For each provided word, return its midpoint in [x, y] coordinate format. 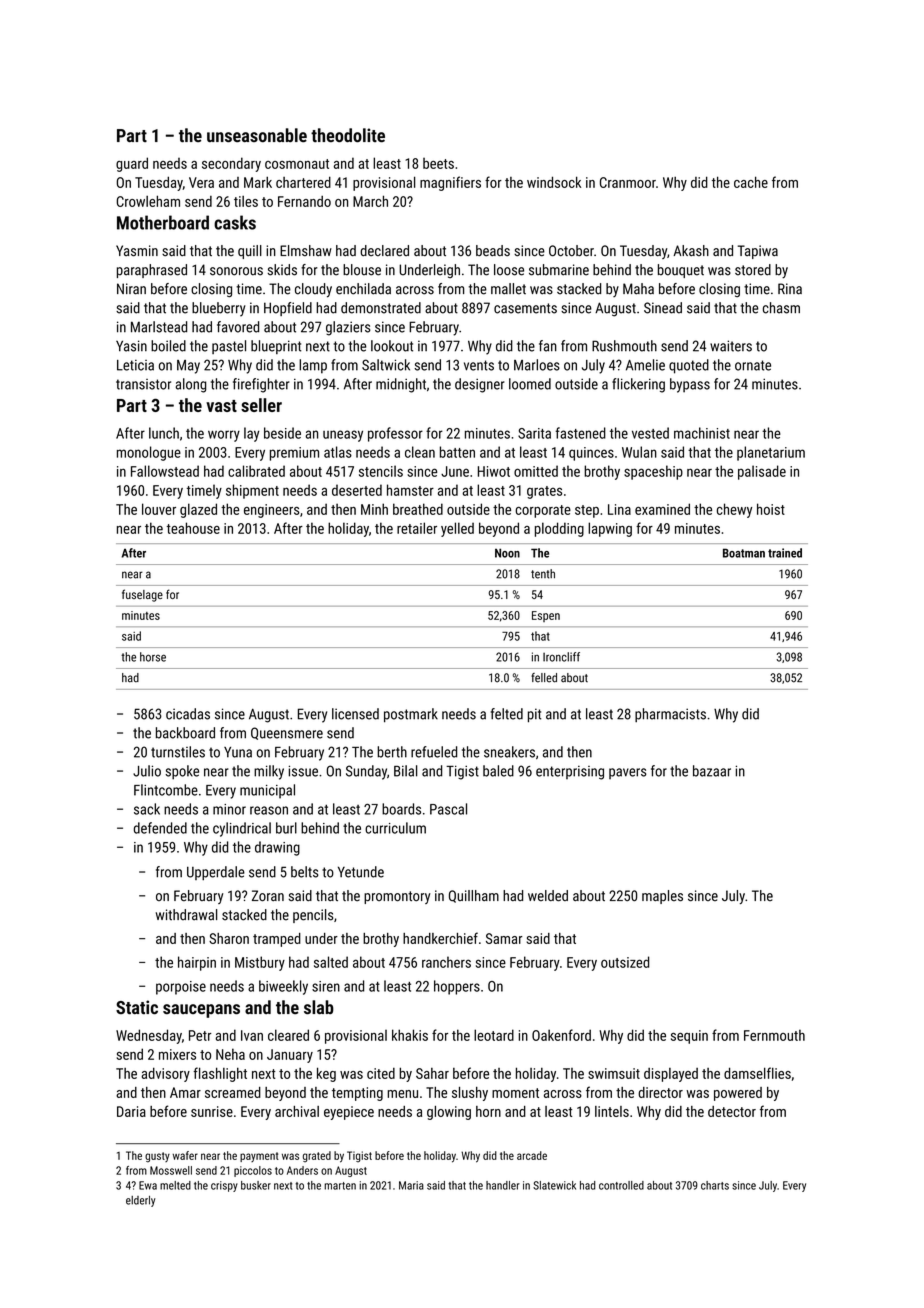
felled [544, 678]
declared [384, 251]
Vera [201, 182]
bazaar [712, 771]
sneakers [509, 752]
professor [395, 434]
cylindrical [242, 829]
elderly [140, 1201]
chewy [734, 510]
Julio [147, 771]
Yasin [131, 346]
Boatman [744, 553]
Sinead [663, 308]
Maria [411, 1185]
